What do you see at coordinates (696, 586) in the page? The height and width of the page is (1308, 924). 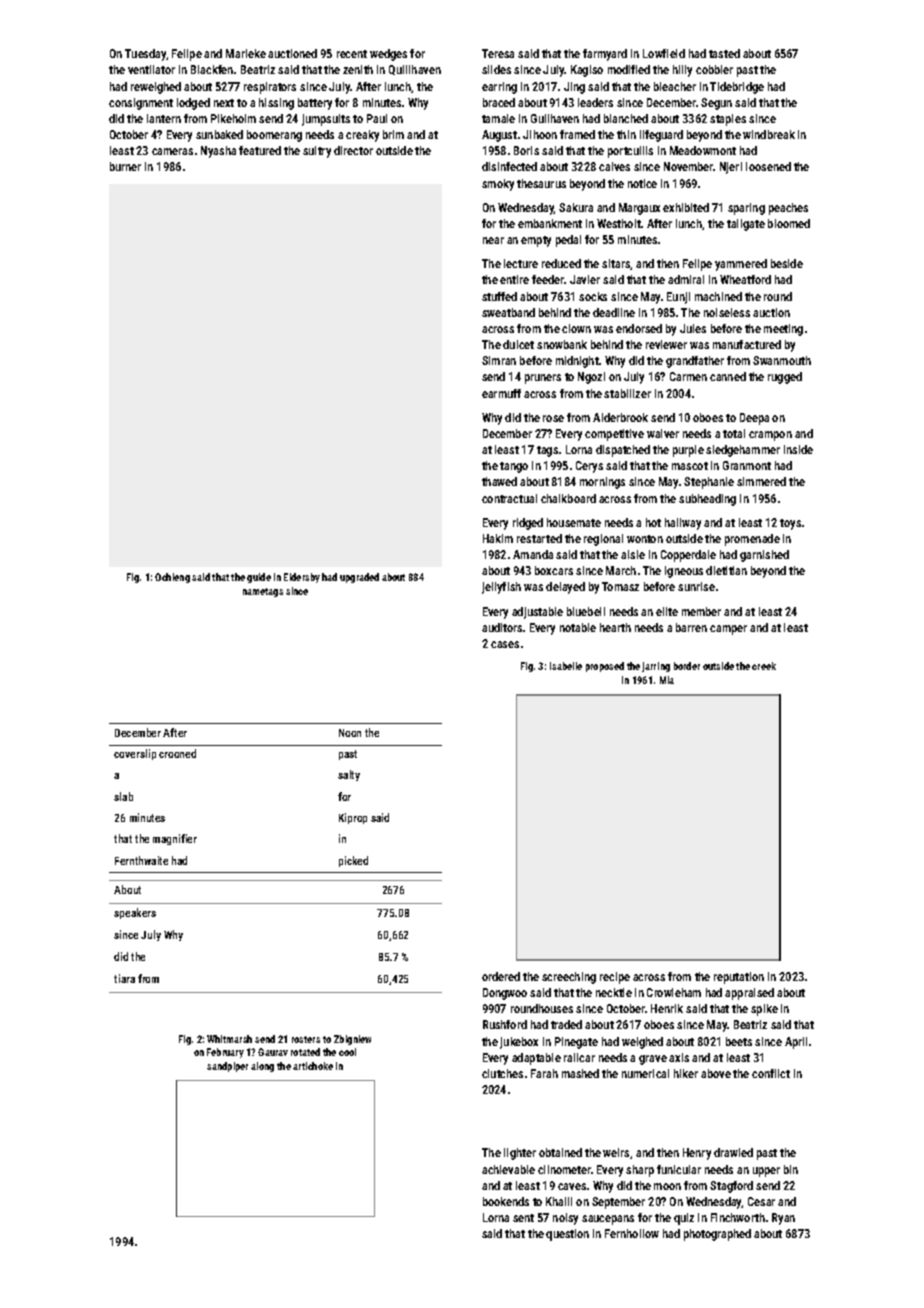 I see `sunrise` at bounding box center [696, 586].
